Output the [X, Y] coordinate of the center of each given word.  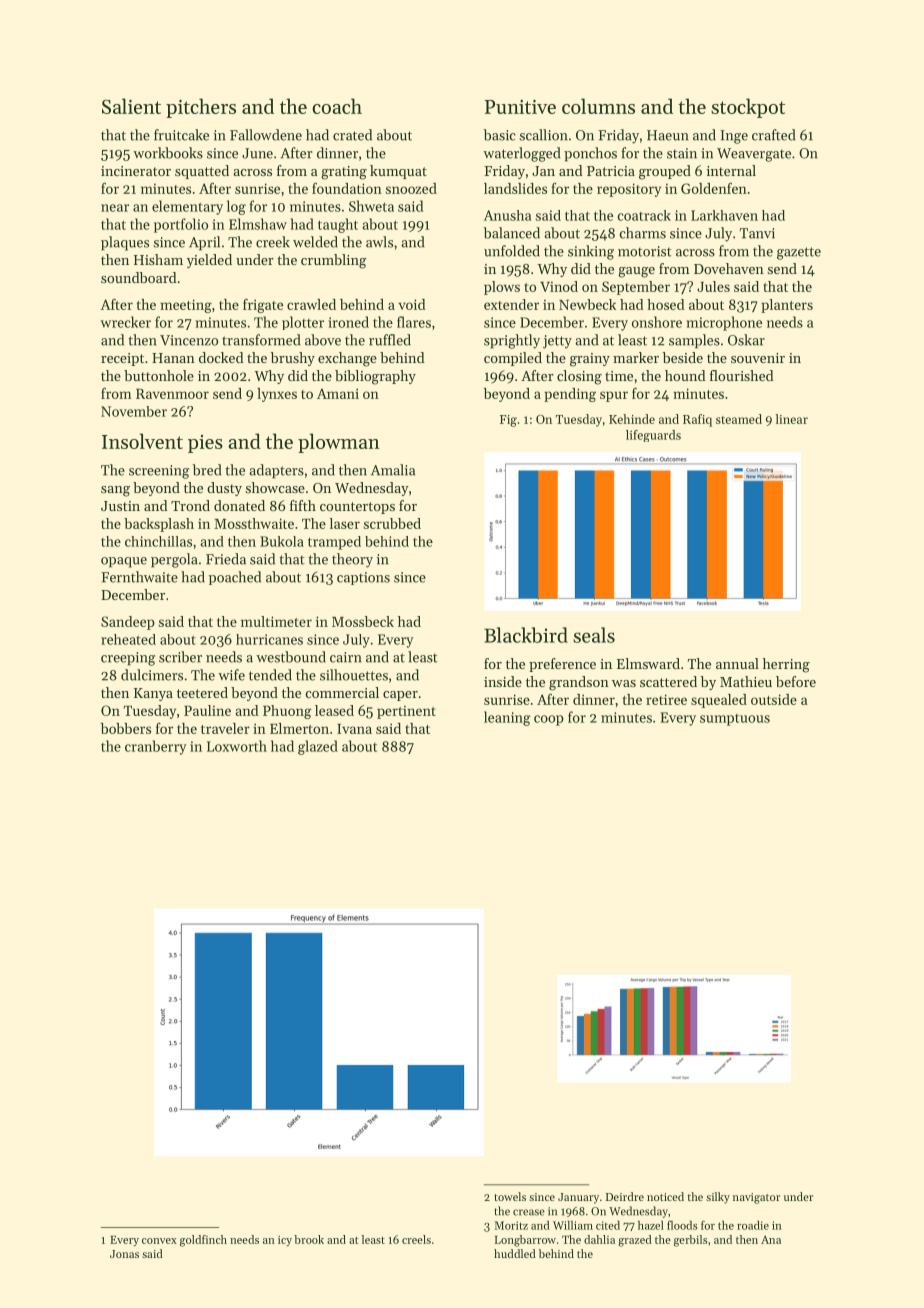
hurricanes [269, 639]
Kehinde [632, 419]
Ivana [354, 729]
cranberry [155, 747]
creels [416, 1239]
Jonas [124, 1254]
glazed [318, 747]
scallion [544, 135]
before [796, 681]
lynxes [277, 395]
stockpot [748, 108]
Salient [131, 106]
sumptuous [735, 720]
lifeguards [653, 436]
